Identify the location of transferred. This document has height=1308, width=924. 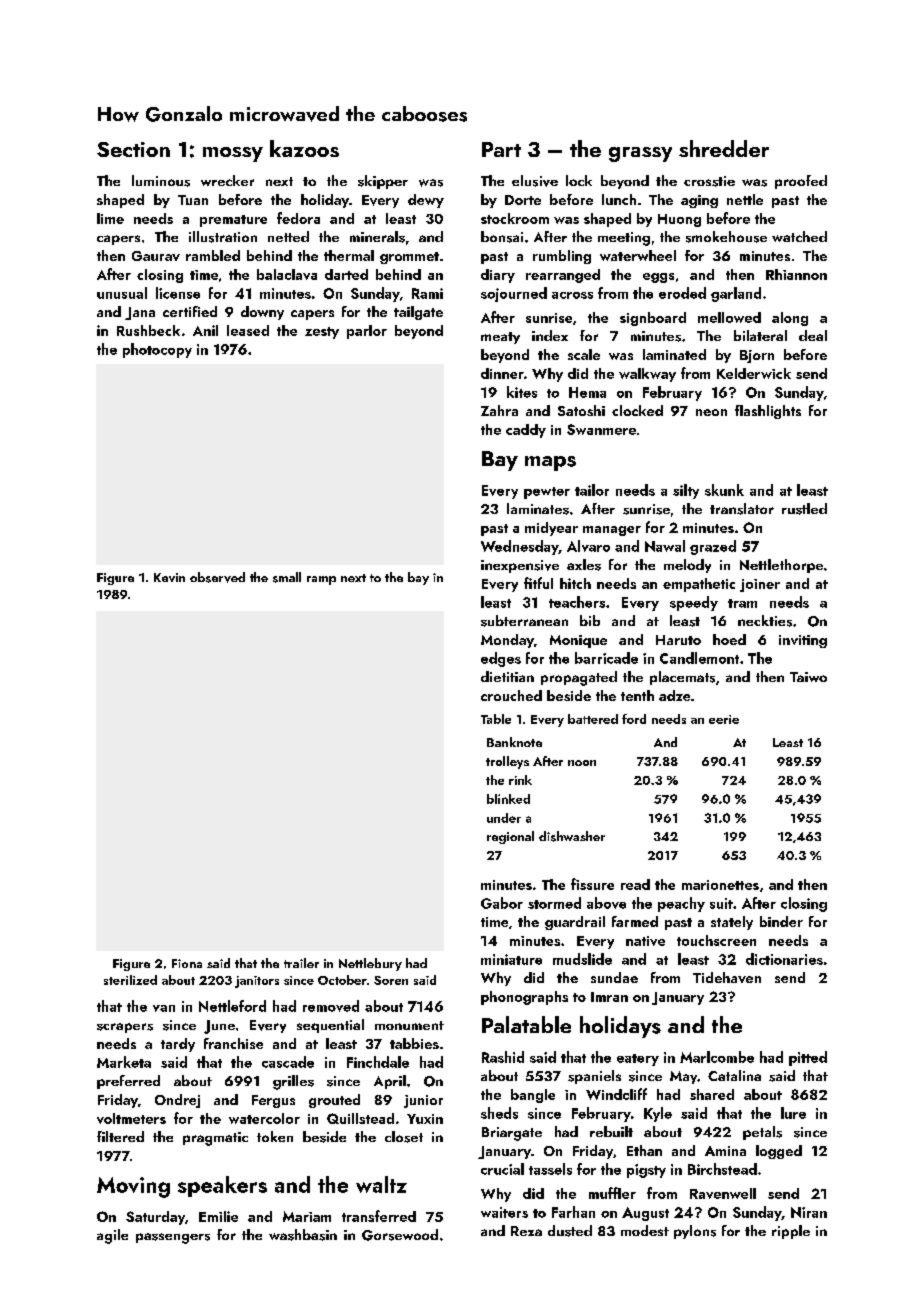
(379, 1216).
